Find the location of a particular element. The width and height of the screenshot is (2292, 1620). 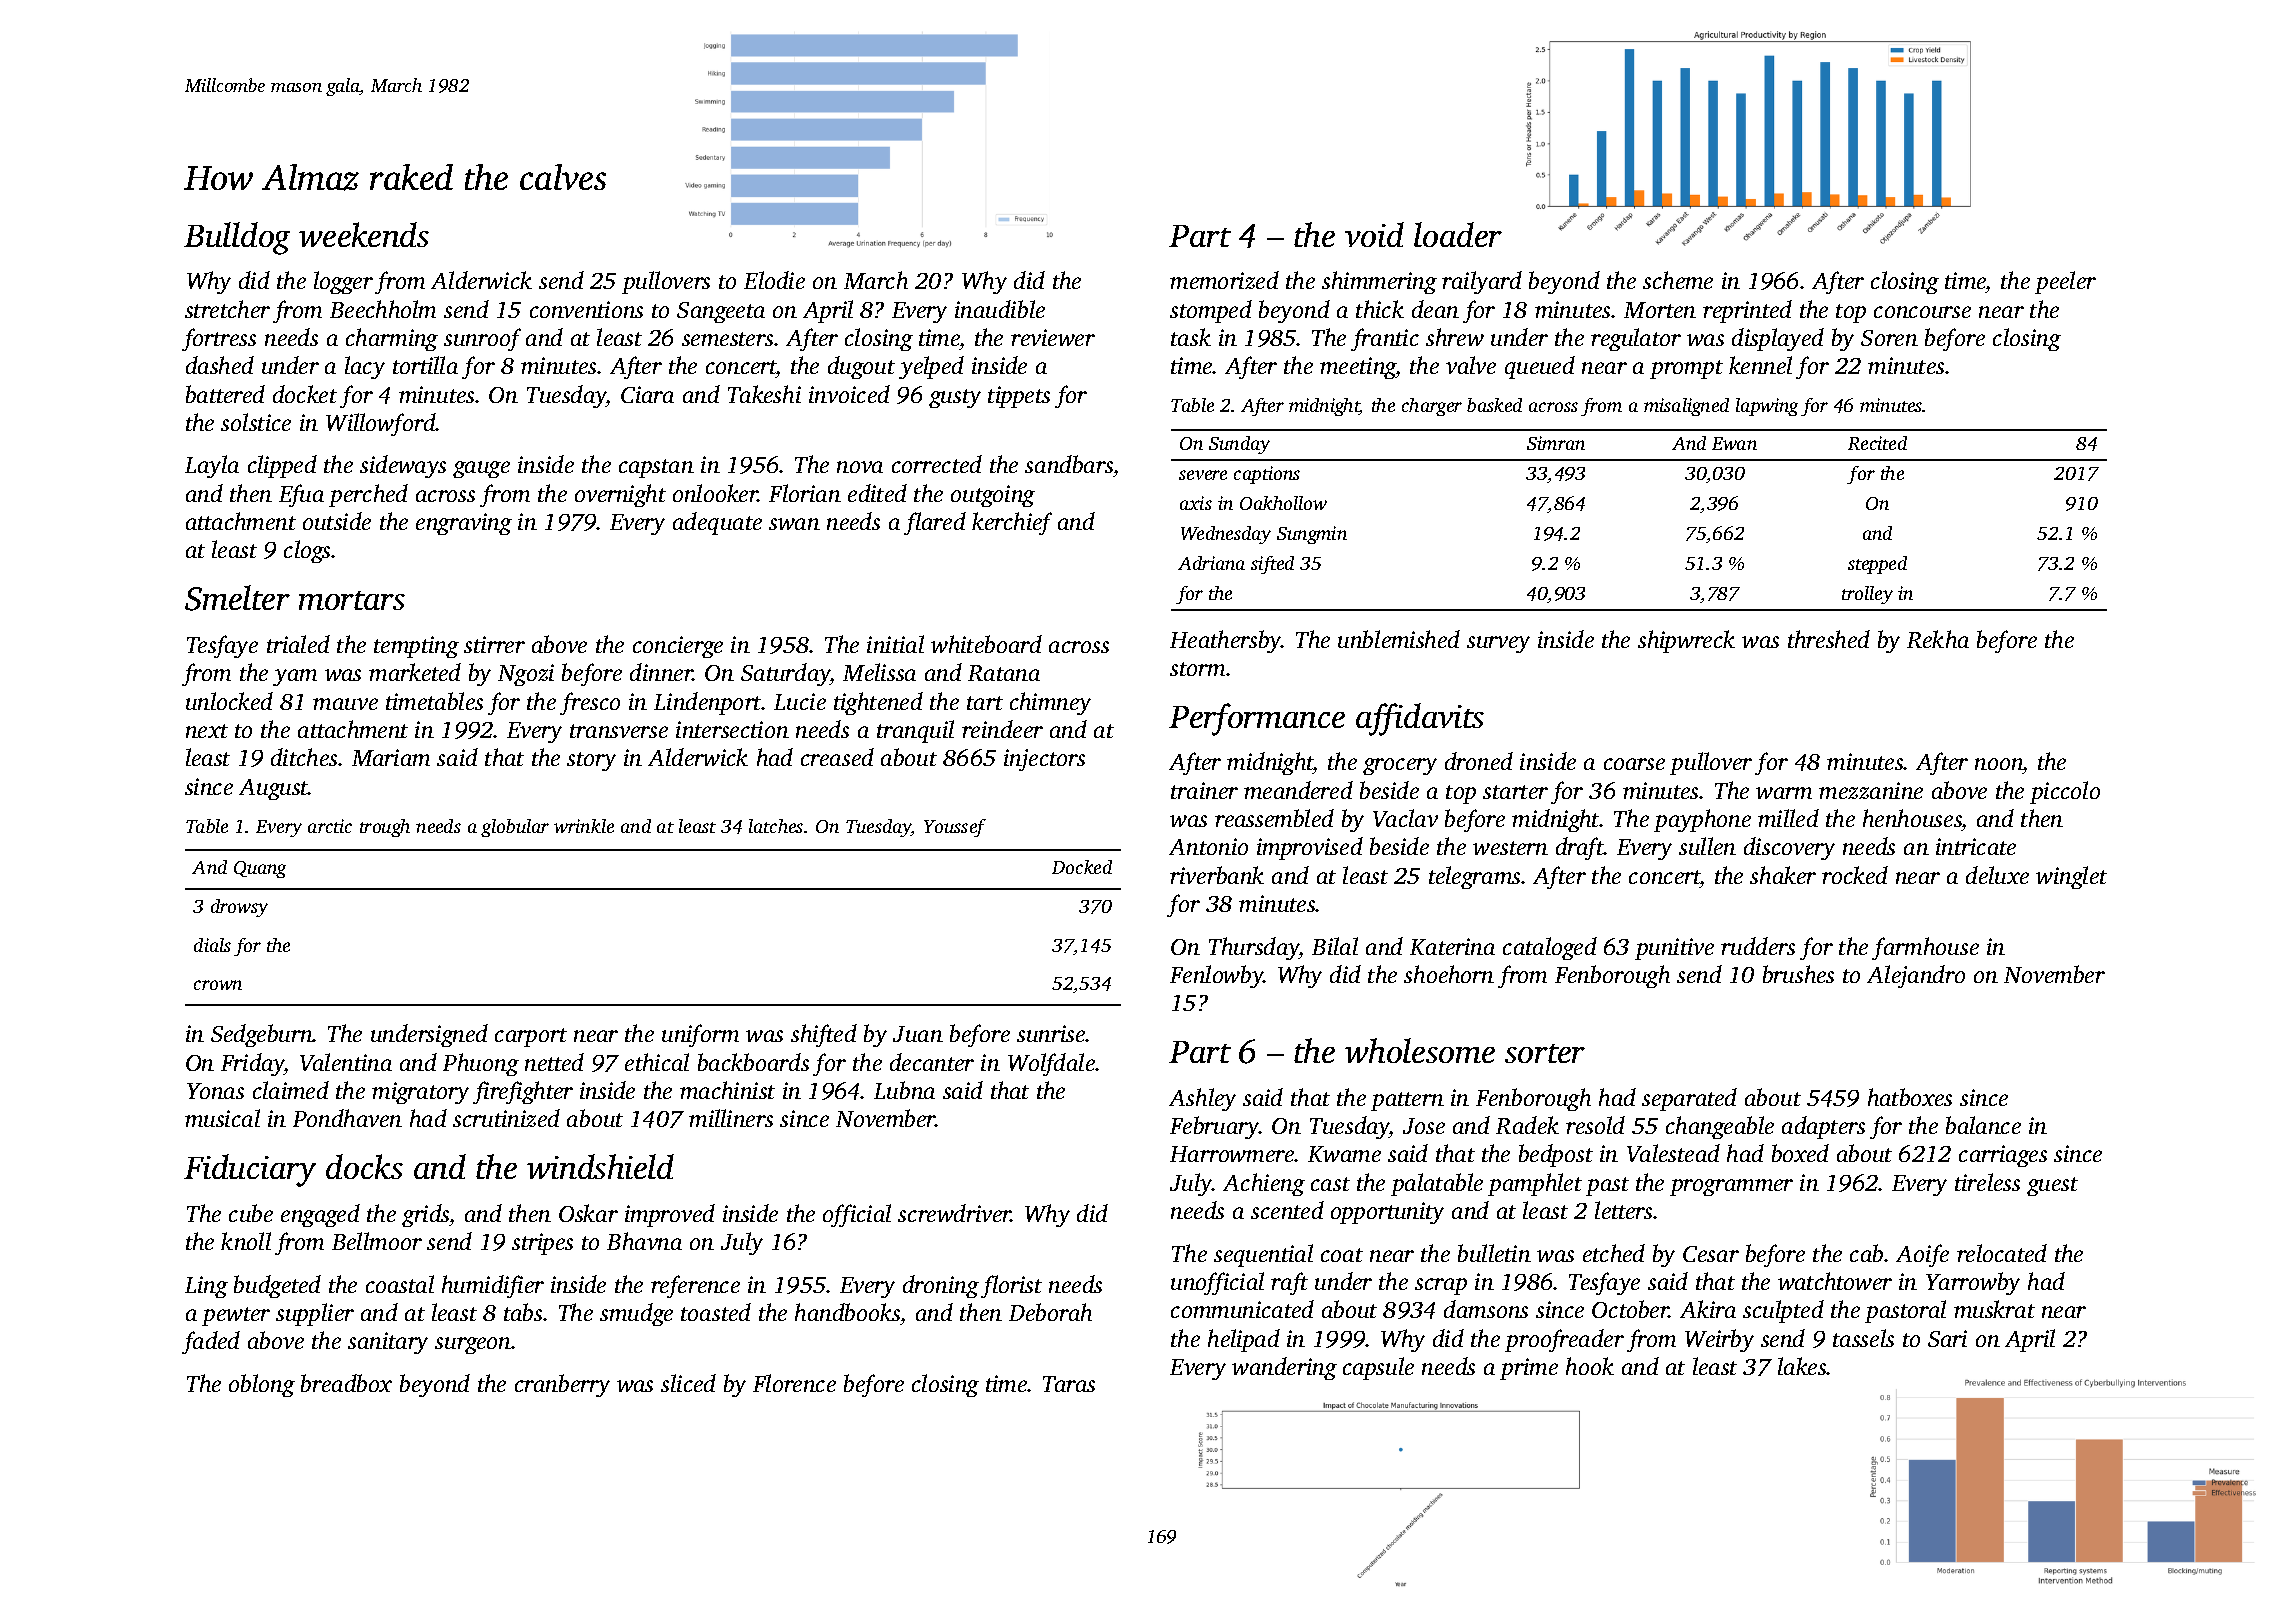

shipwreck is located at coordinates (1686, 641).
